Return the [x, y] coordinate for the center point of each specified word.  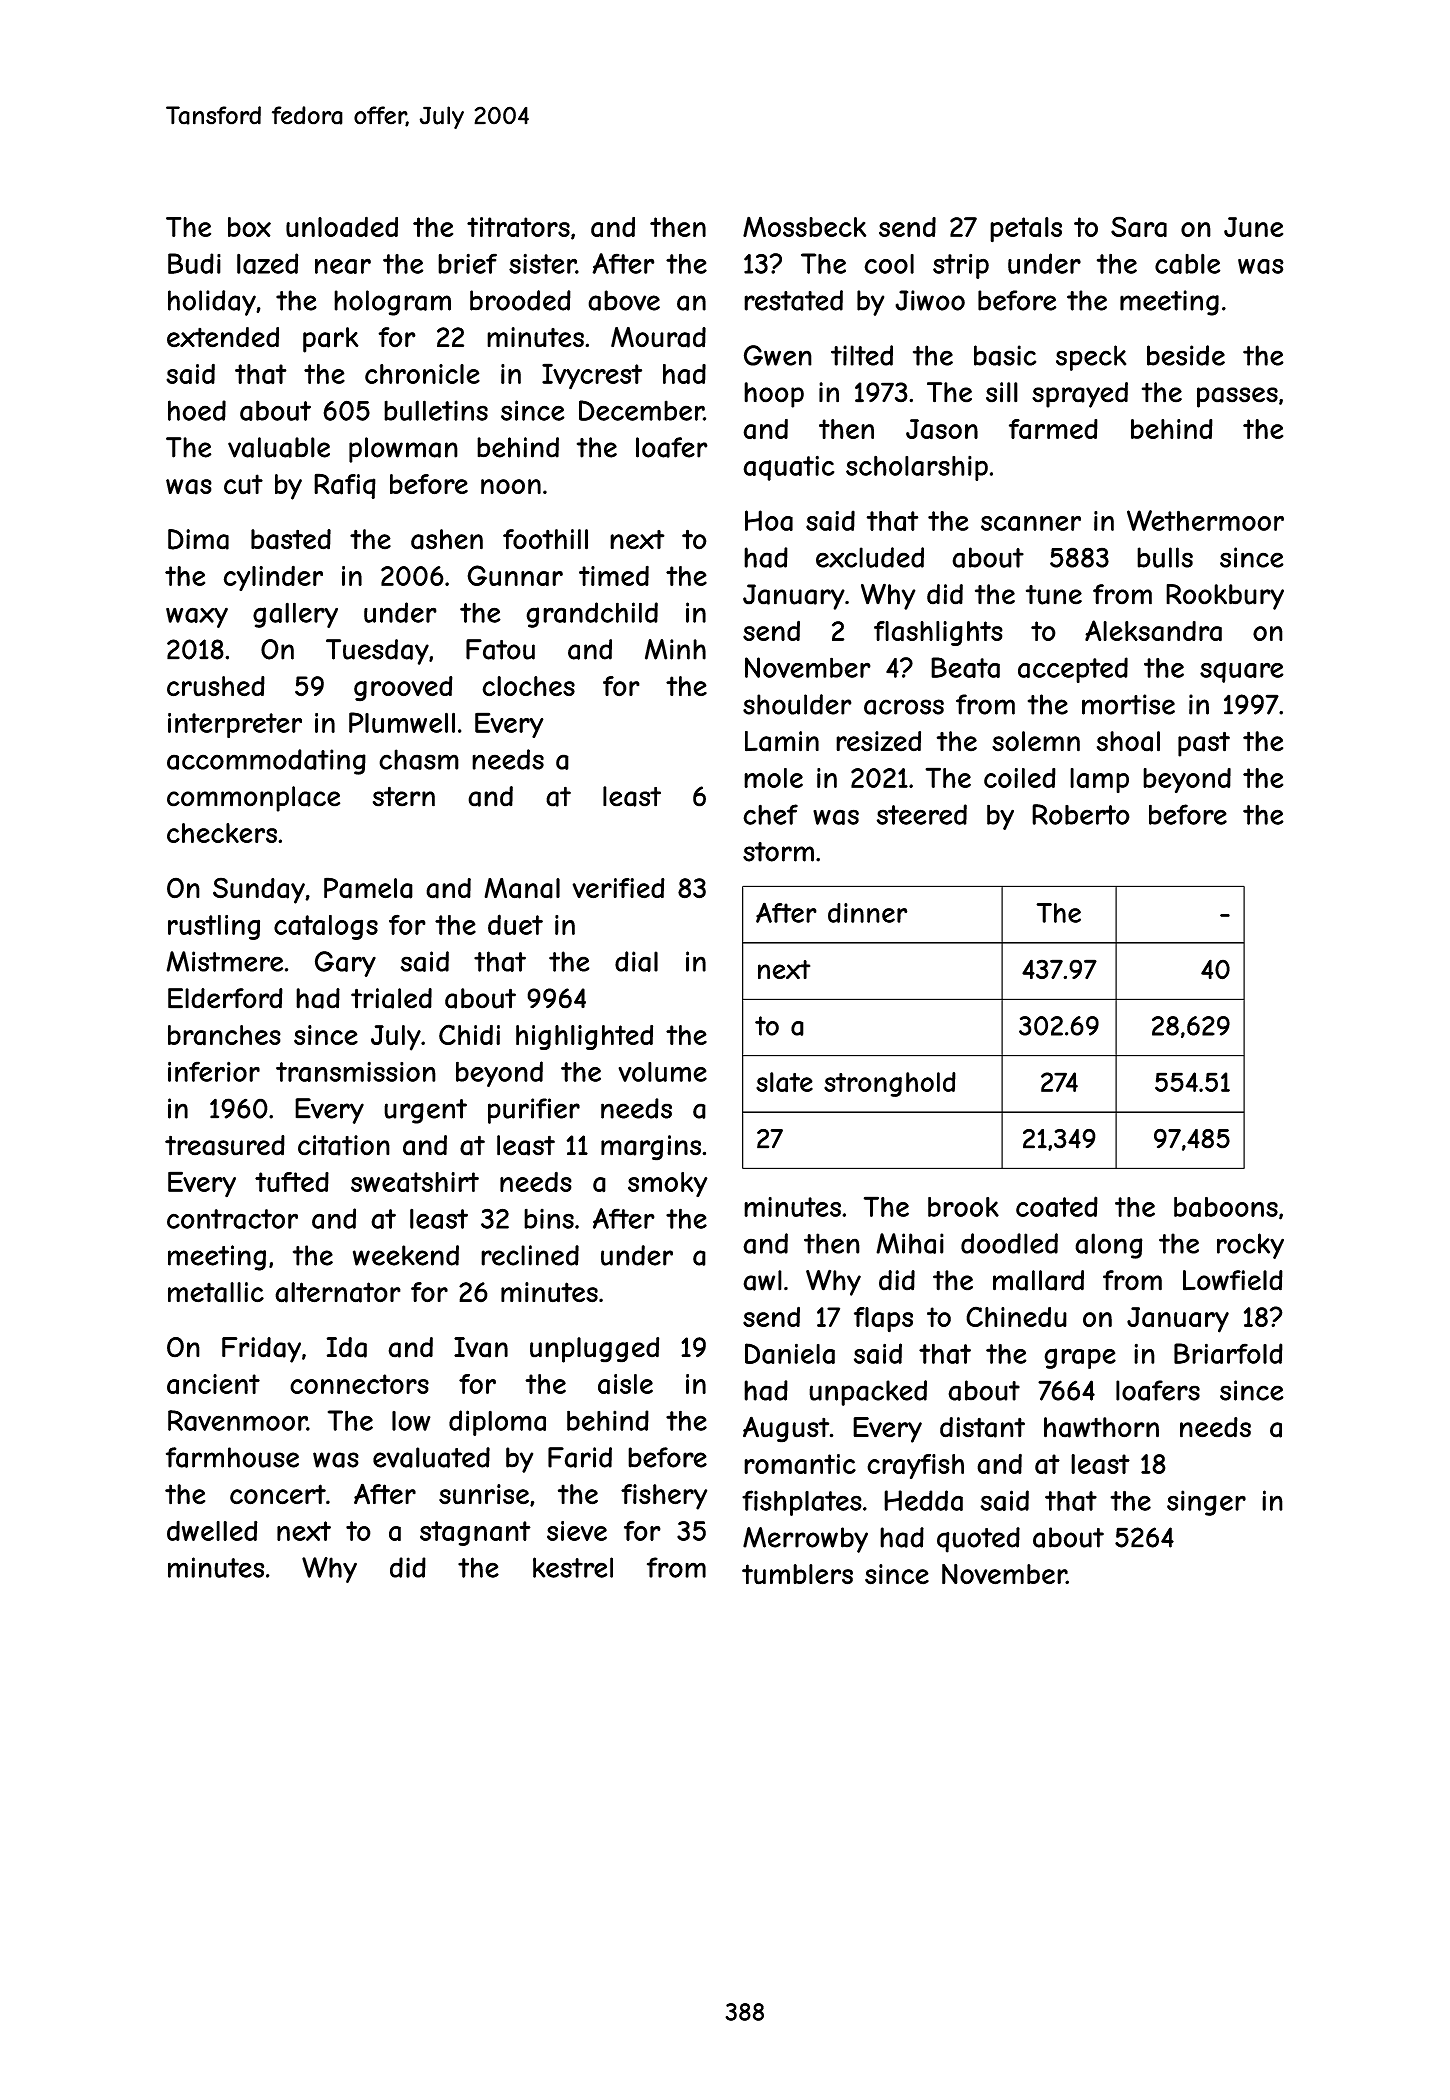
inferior [214, 1071]
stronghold [890, 1084]
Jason [942, 429]
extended [223, 337]
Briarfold [1228, 1353]
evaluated [431, 1457]
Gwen [778, 355]
